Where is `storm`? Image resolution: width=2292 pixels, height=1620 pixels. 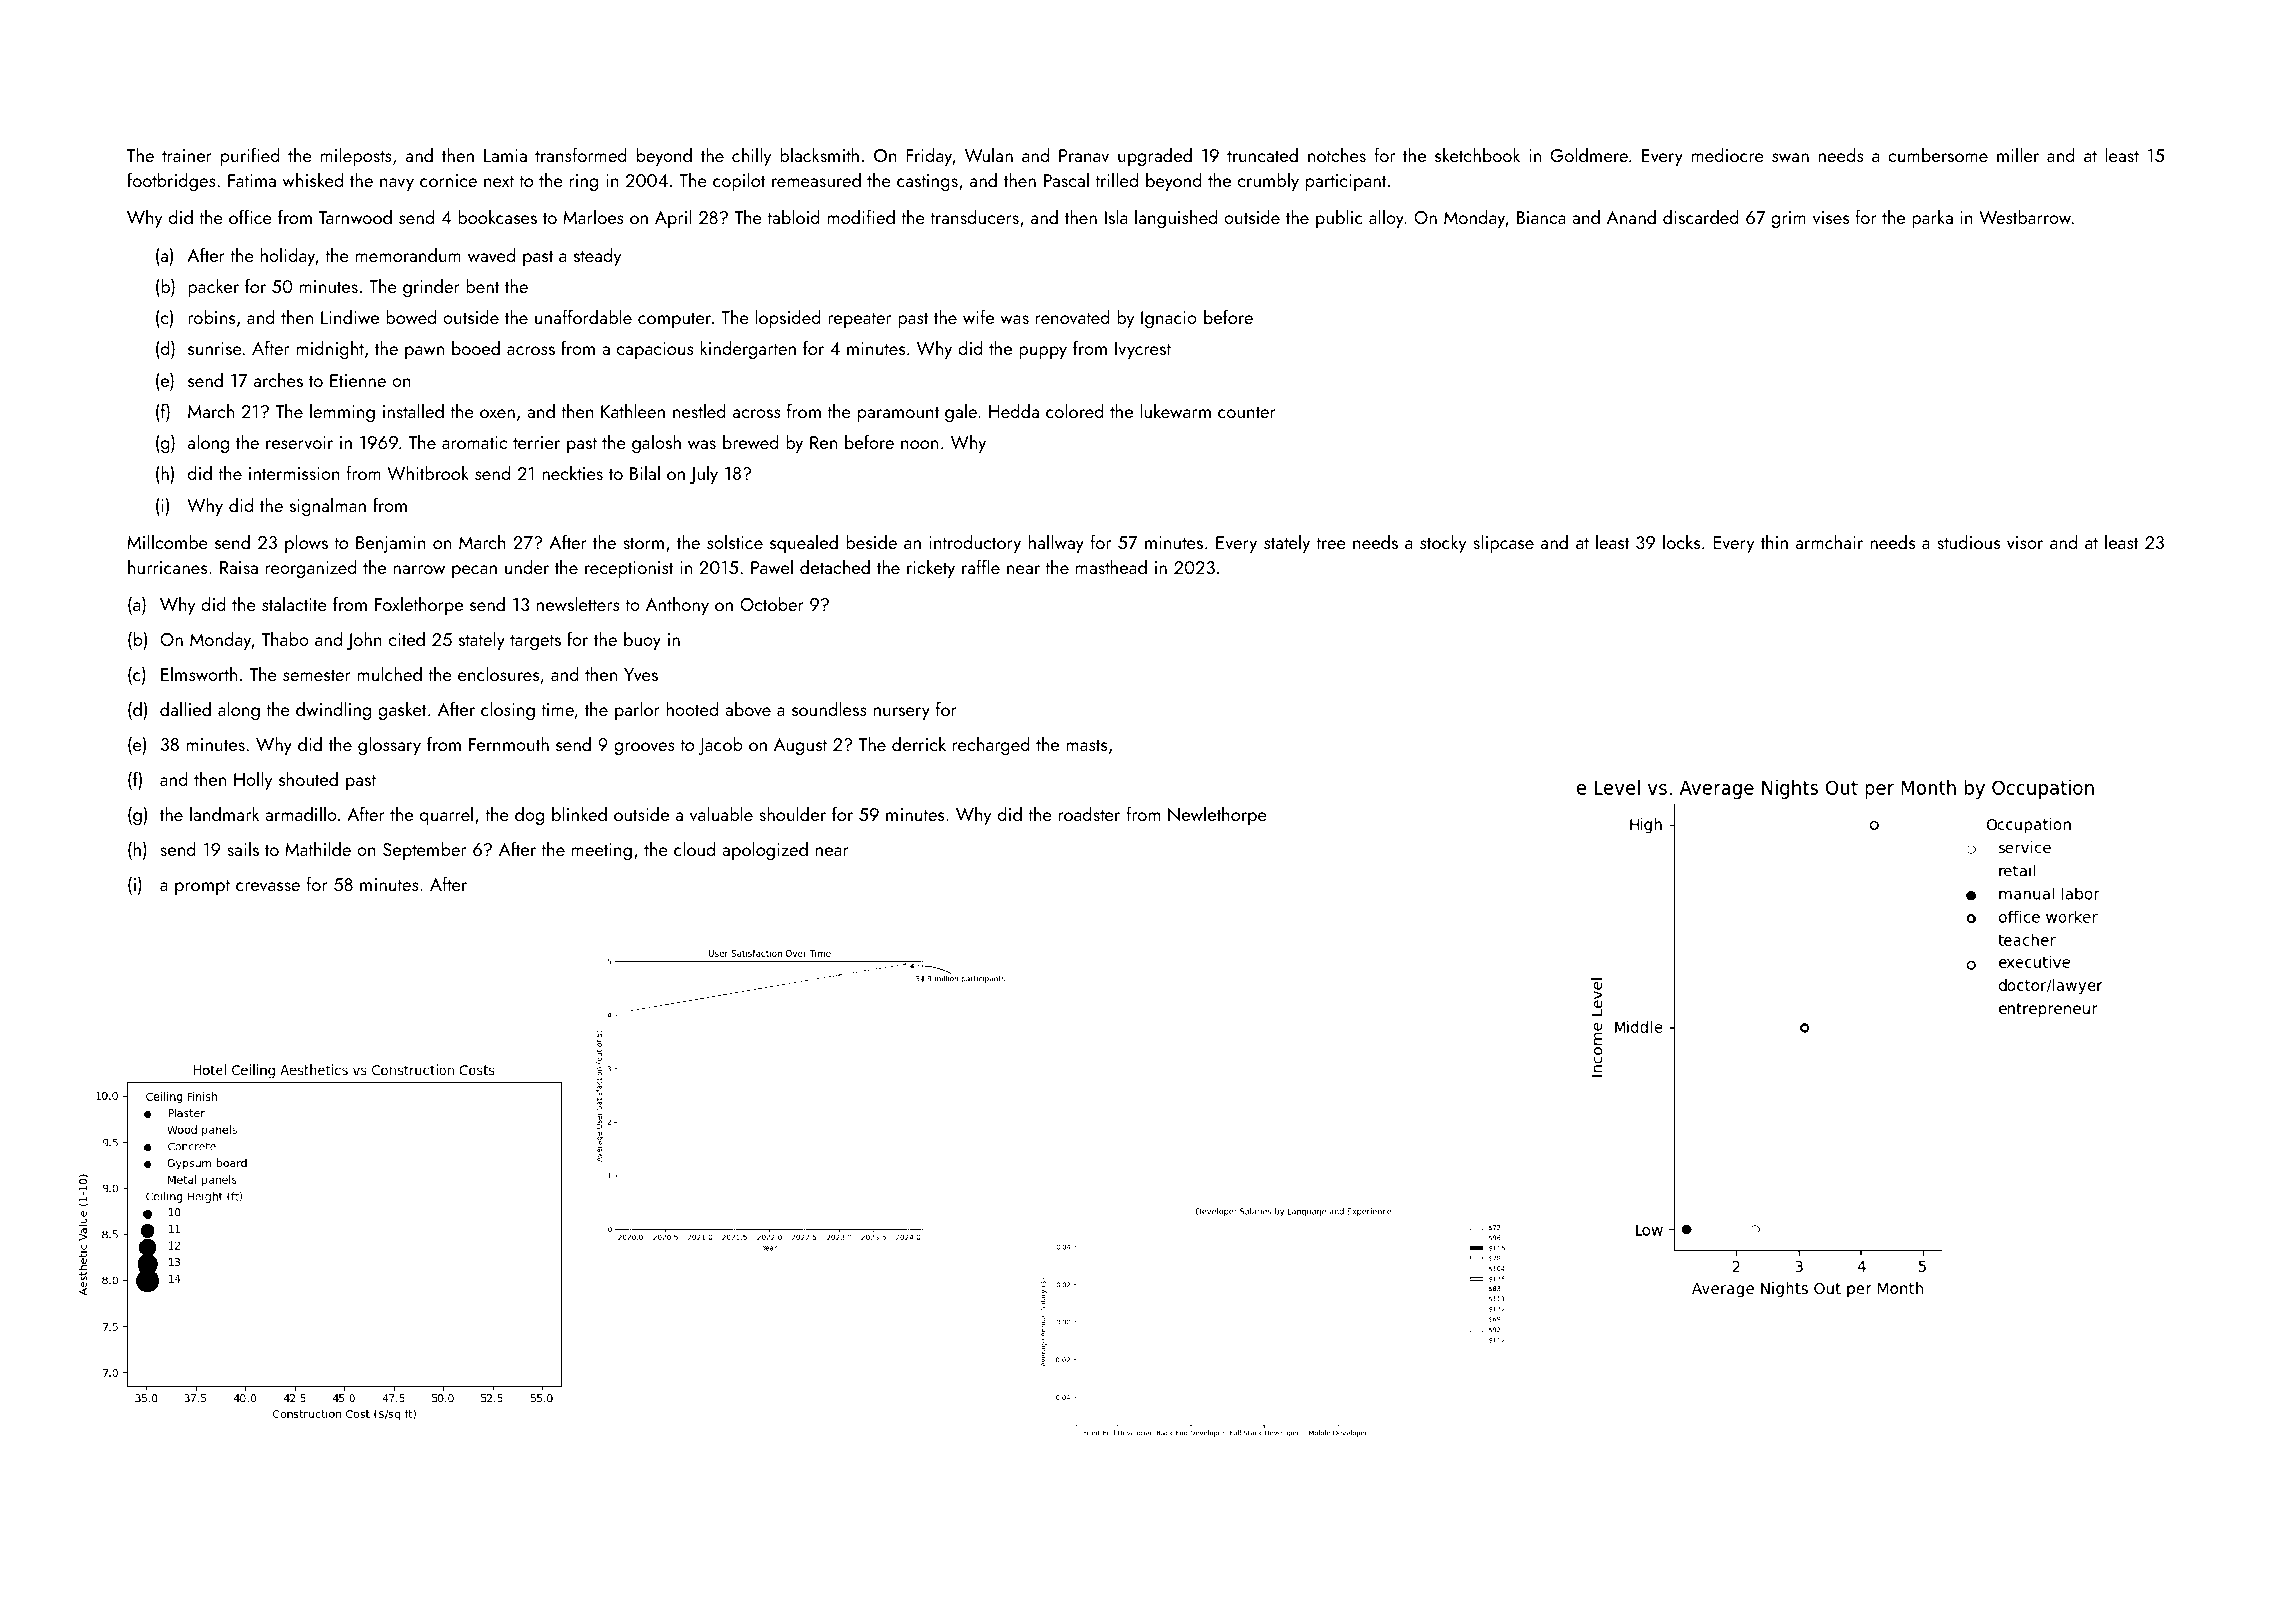 storm is located at coordinates (643, 543).
